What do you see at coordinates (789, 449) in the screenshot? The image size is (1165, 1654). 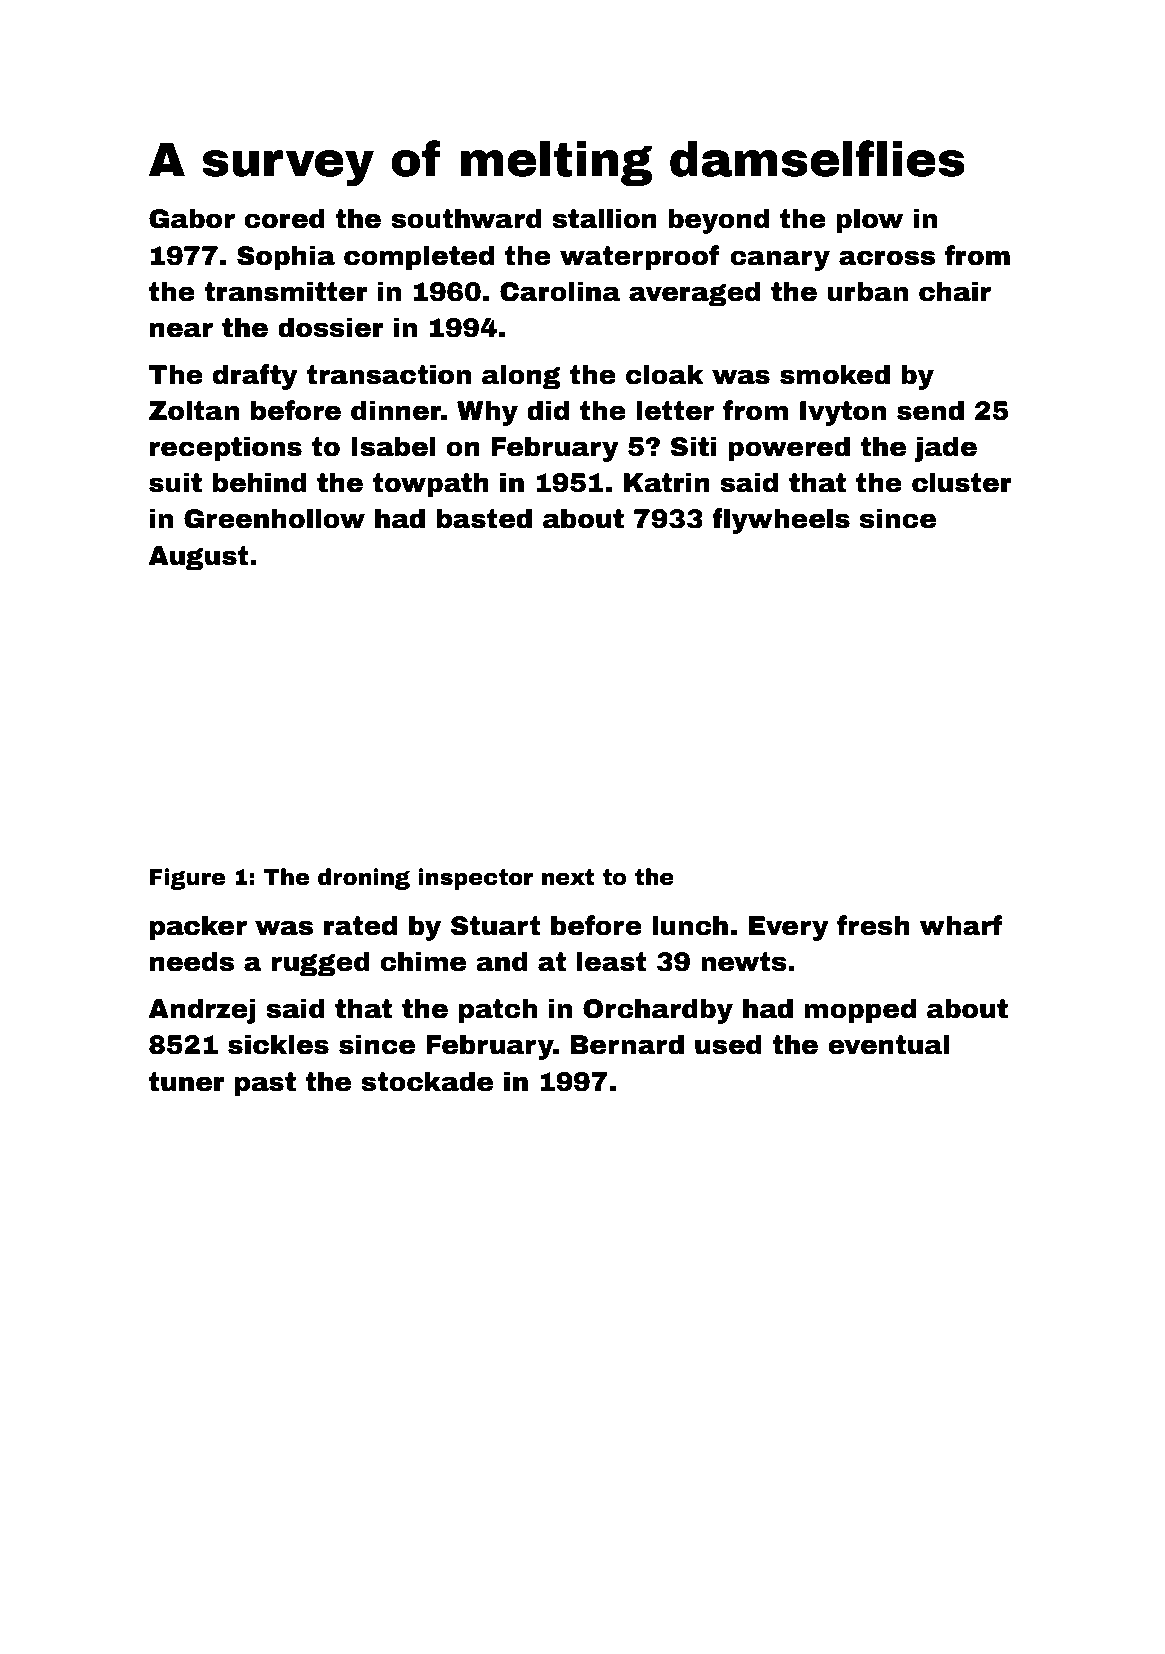 I see `powered` at bounding box center [789, 449].
